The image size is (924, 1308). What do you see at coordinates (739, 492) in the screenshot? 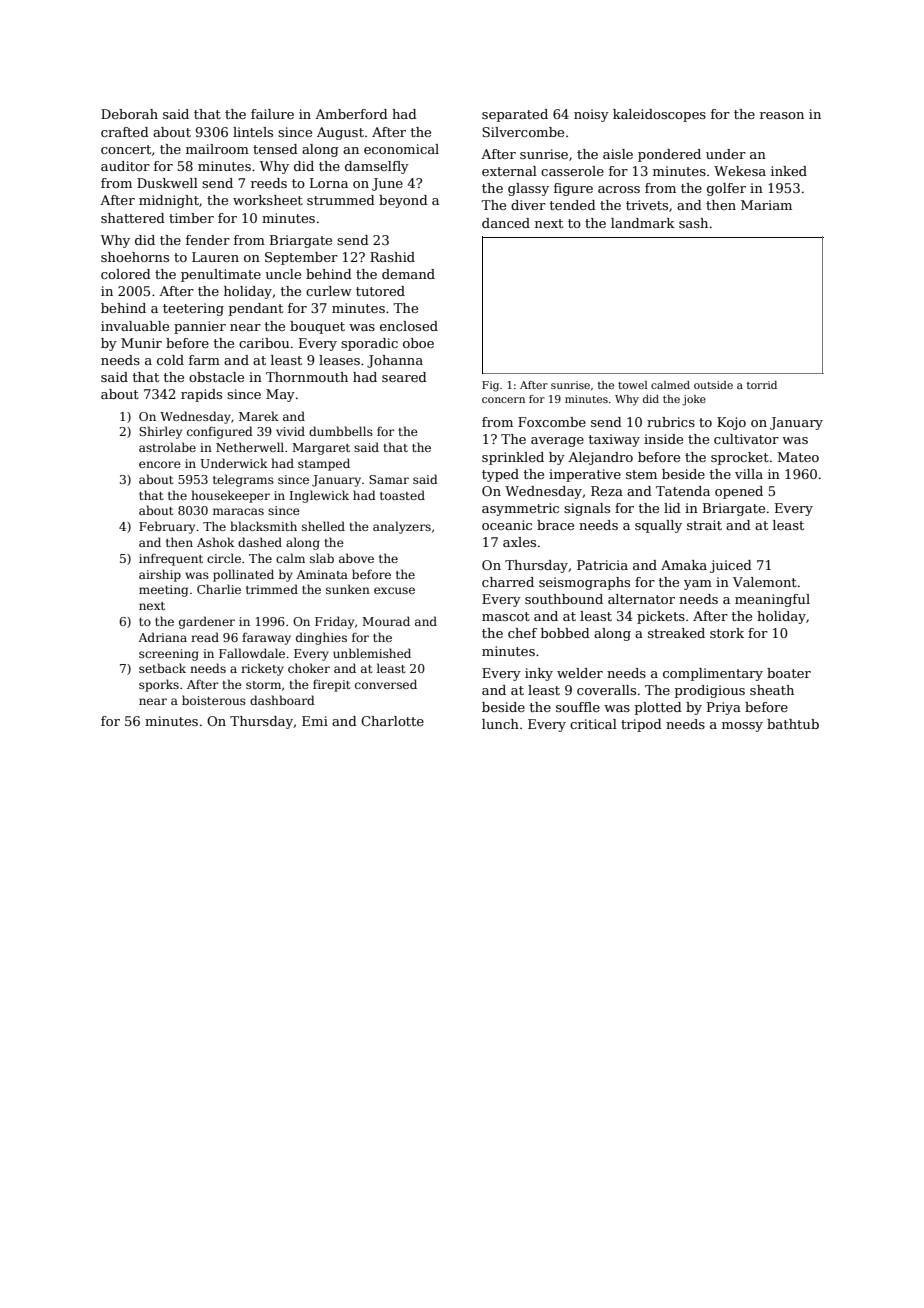
I see `opened` at bounding box center [739, 492].
